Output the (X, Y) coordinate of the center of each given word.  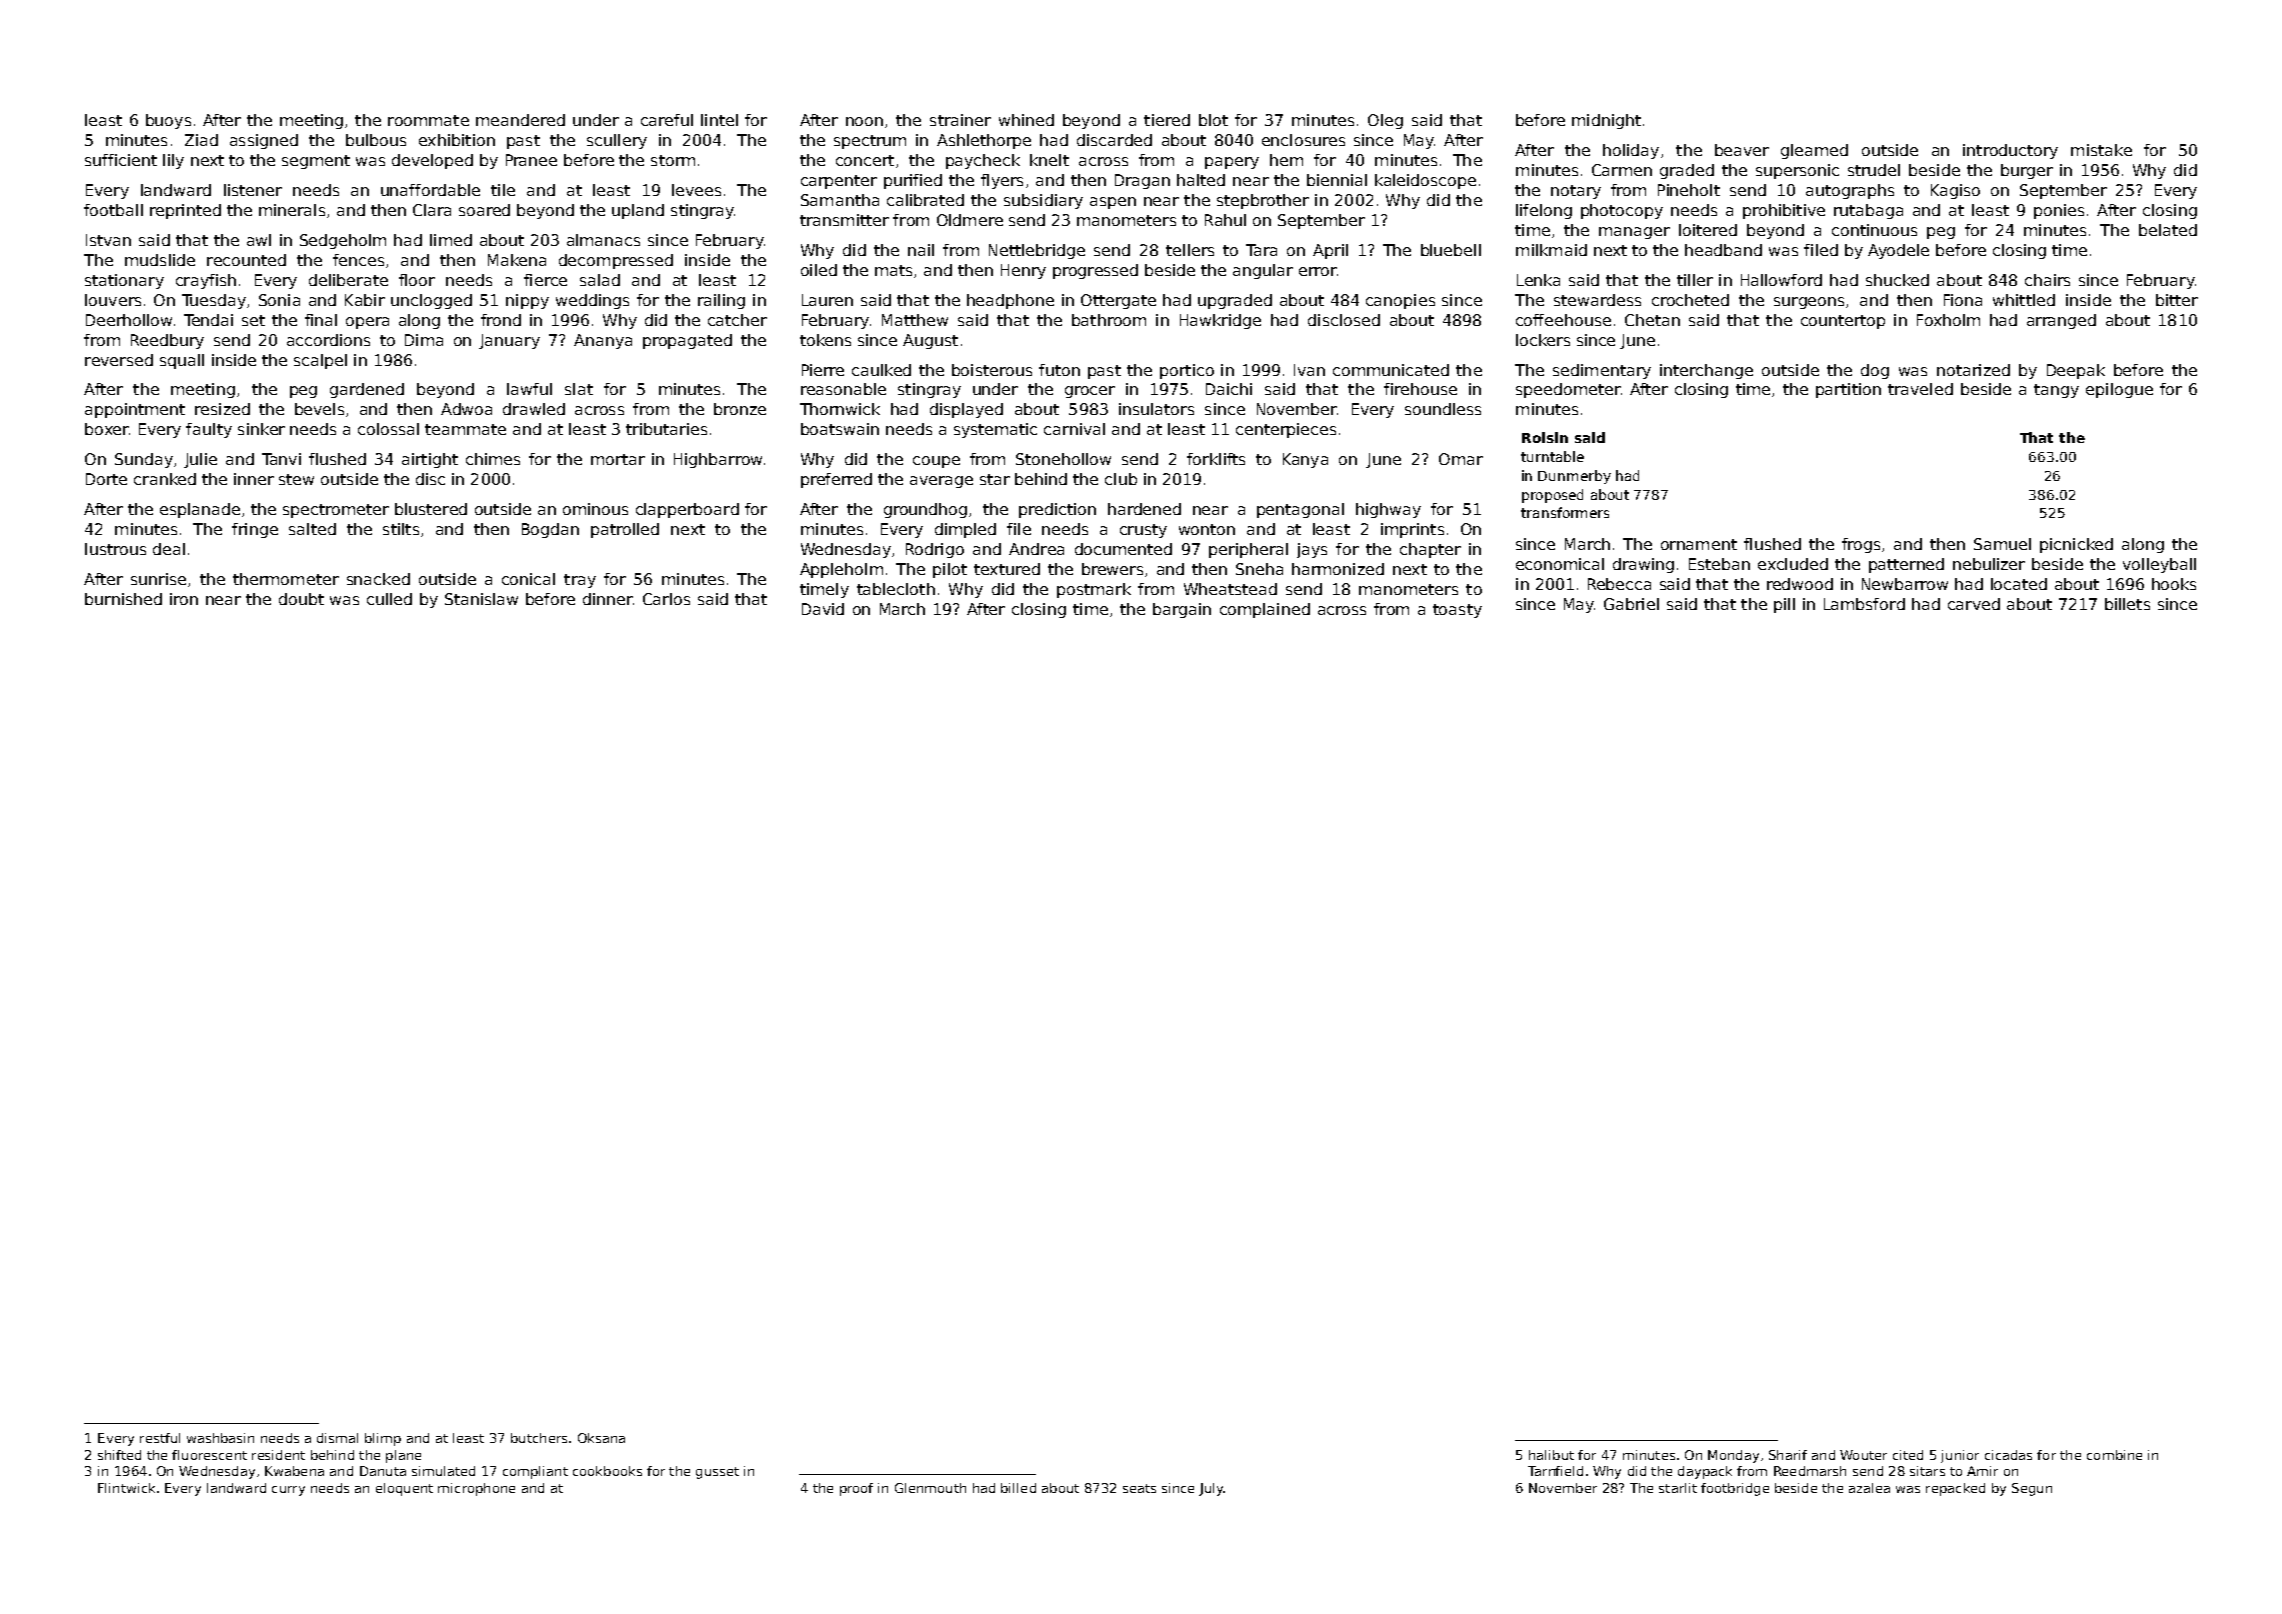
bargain (1182, 610)
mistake (2101, 150)
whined (1026, 120)
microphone (476, 1489)
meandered (520, 120)
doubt (301, 599)
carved (1974, 604)
